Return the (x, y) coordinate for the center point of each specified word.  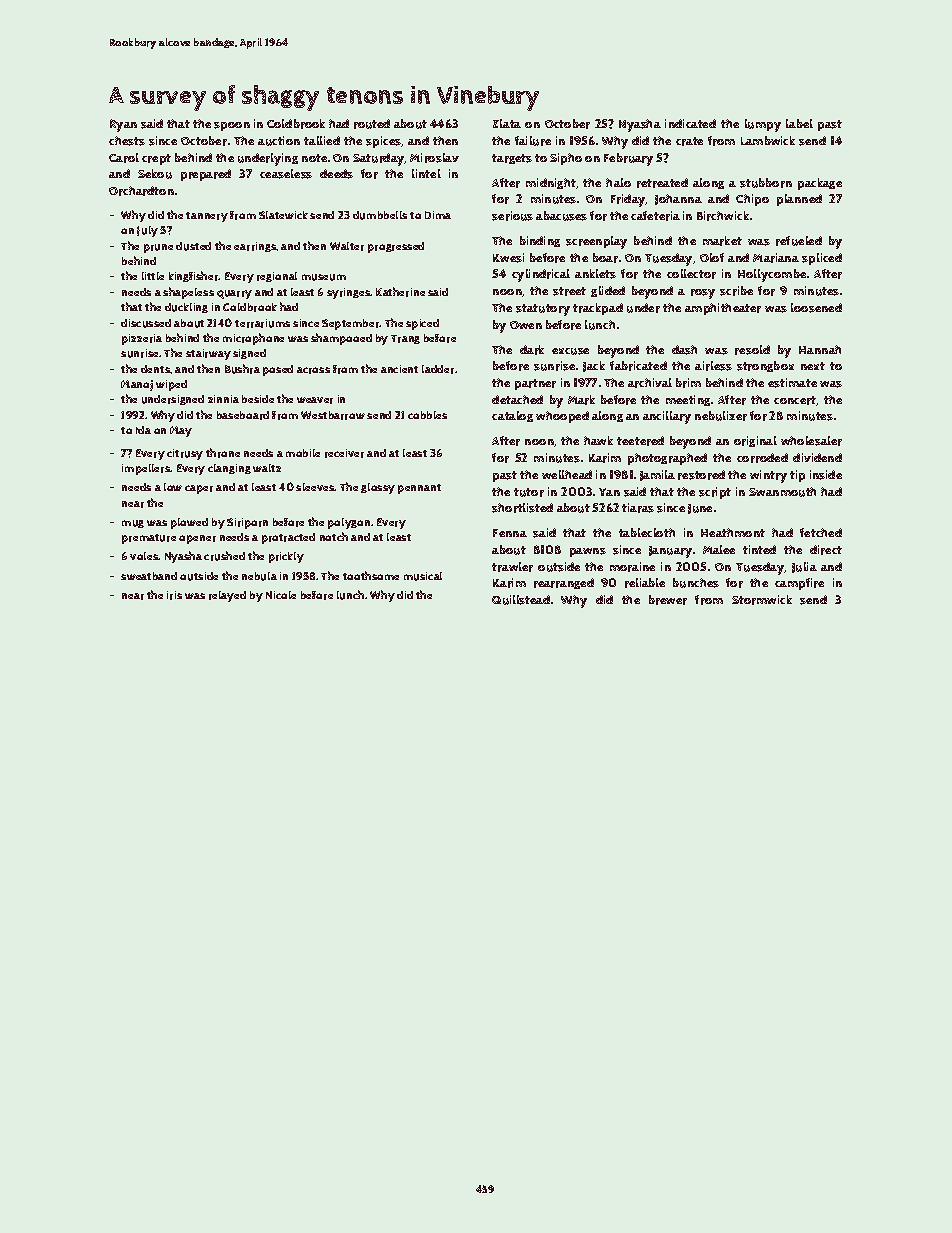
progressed (396, 247)
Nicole (281, 595)
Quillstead (521, 600)
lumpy (763, 125)
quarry (234, 294)
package (820, 184)
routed (372, 124)
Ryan (123, 125)
